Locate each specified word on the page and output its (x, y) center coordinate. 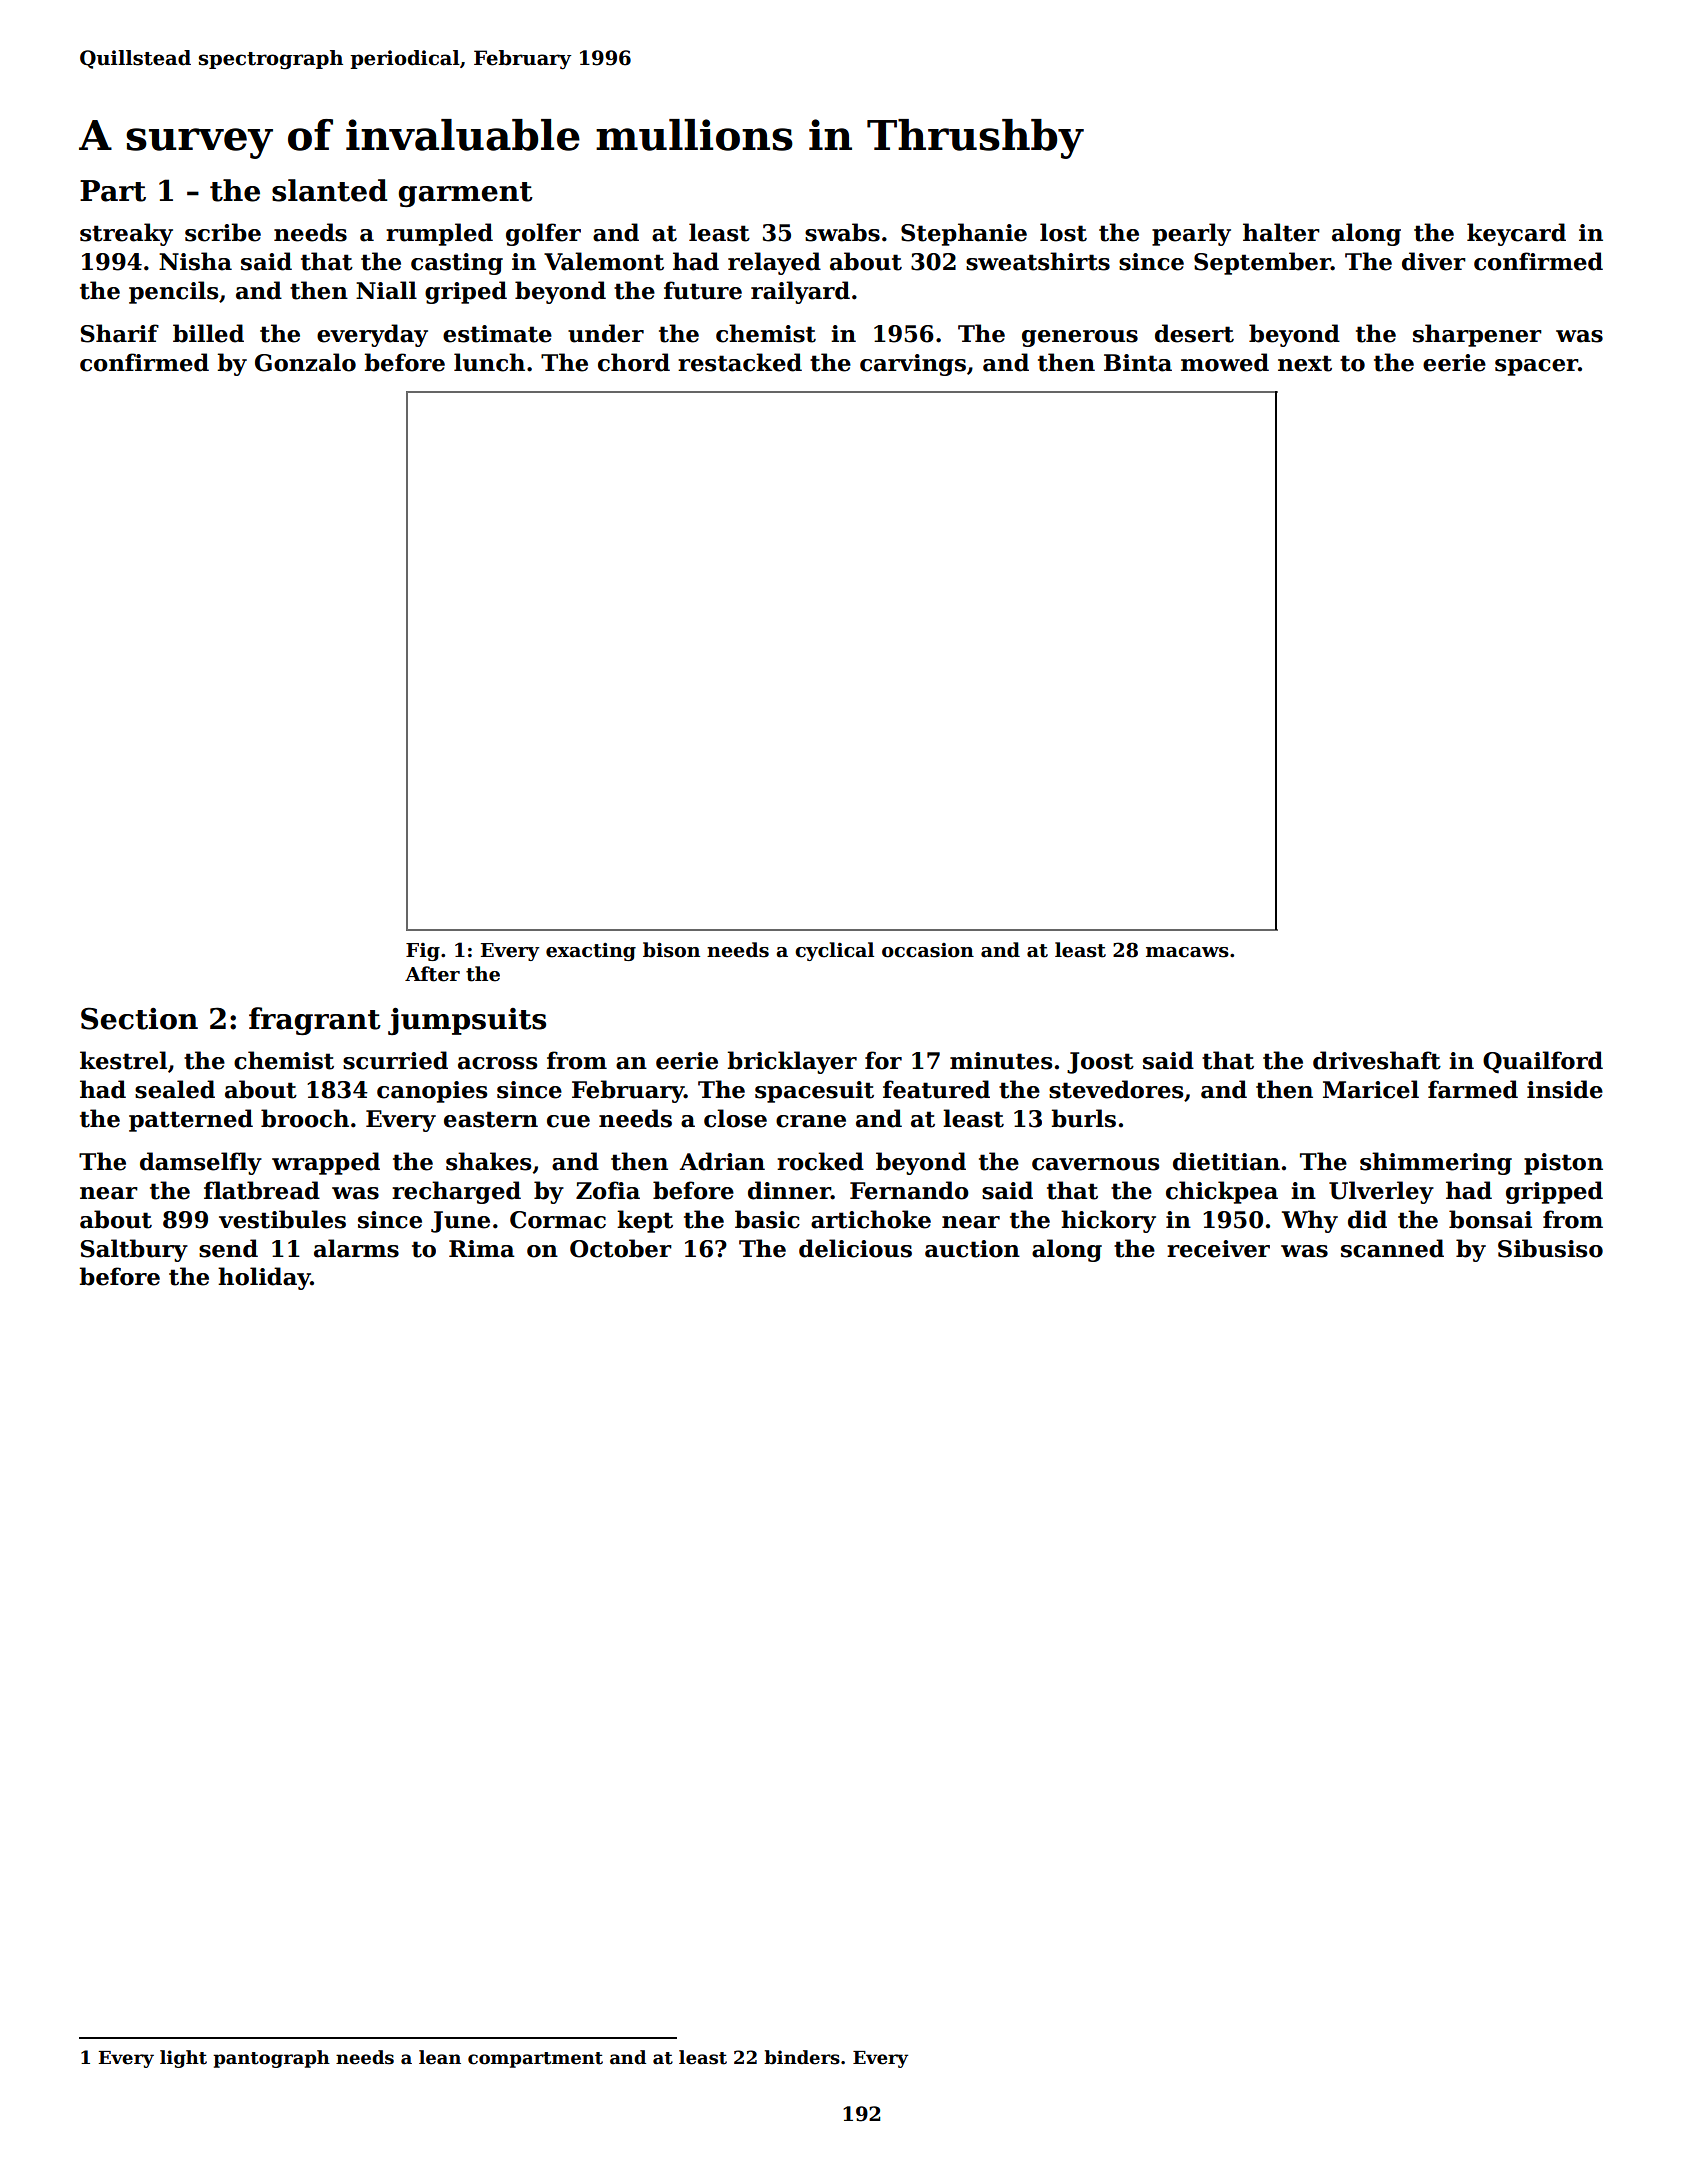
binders (802, 2057)
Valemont (604, 261)
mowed (1225, 362)
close (735, 1118)
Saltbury (134, 1250)
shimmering (1436, 1163)
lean (440, 2057)
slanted (329, 190)
